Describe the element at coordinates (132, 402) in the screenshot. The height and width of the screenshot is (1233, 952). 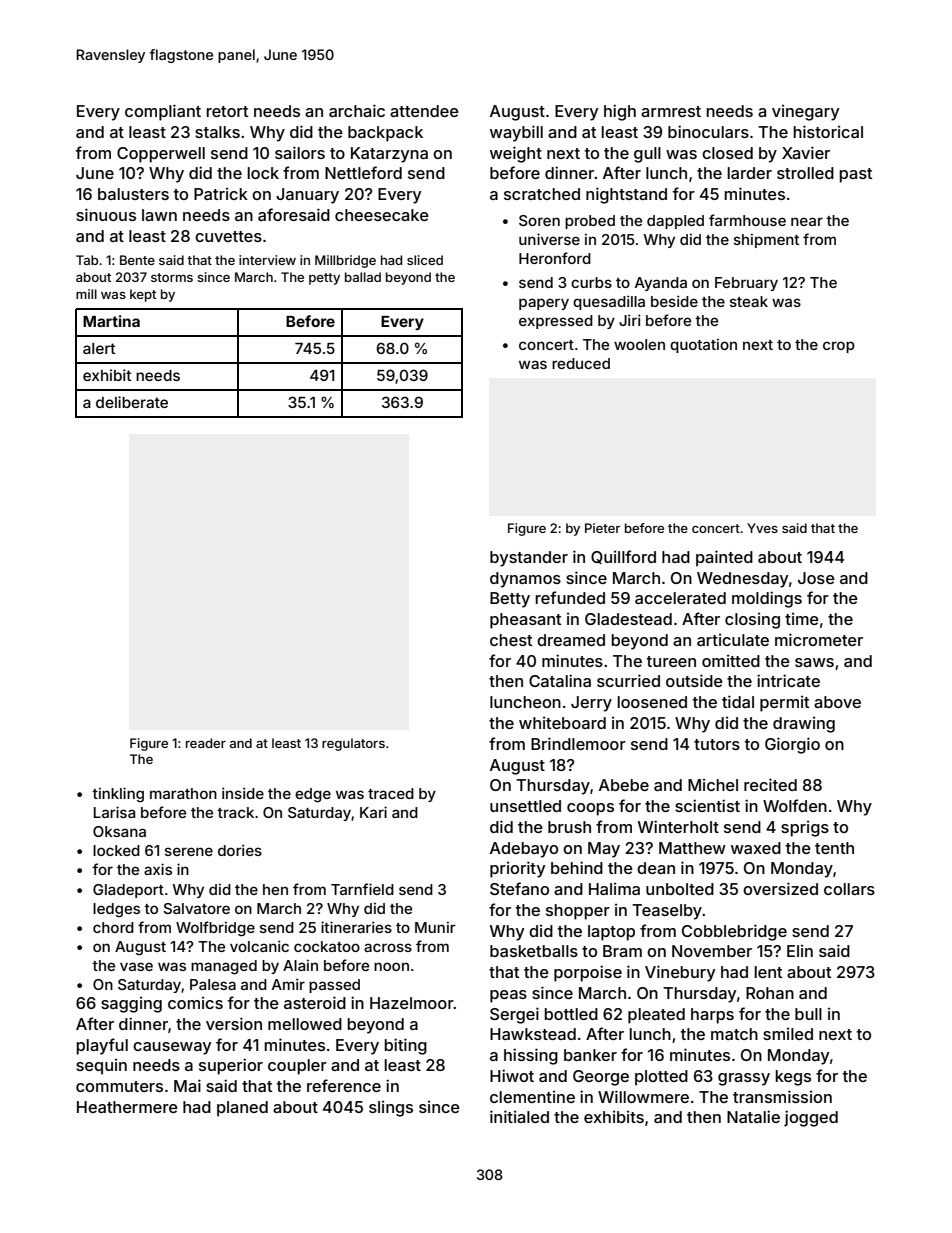
I see `deliberate` at that location.
